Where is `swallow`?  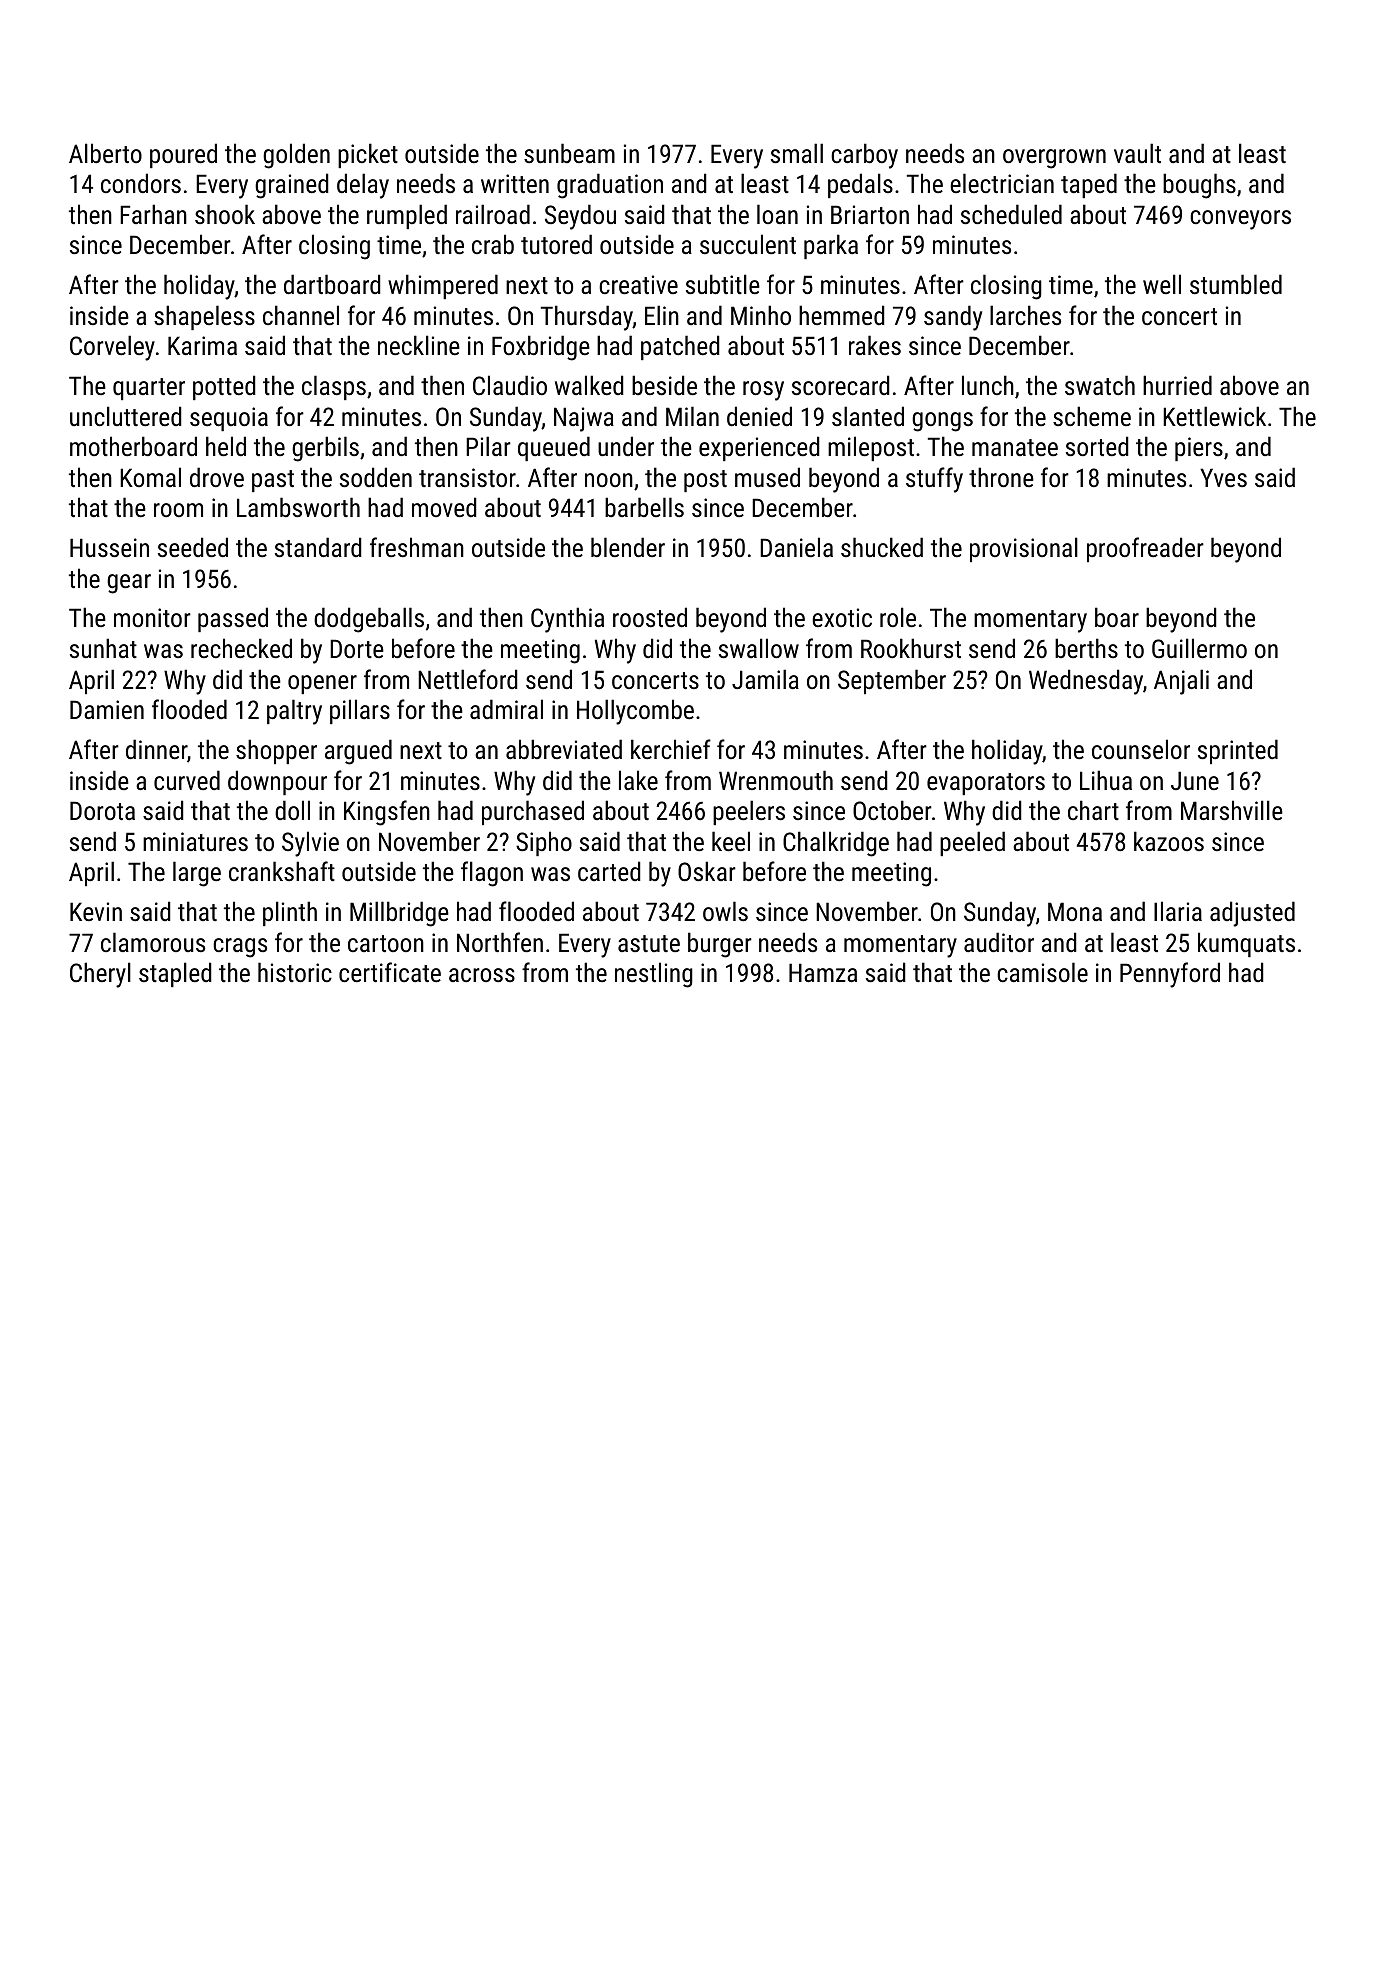
swallow is located at coordinates (759, 648).
